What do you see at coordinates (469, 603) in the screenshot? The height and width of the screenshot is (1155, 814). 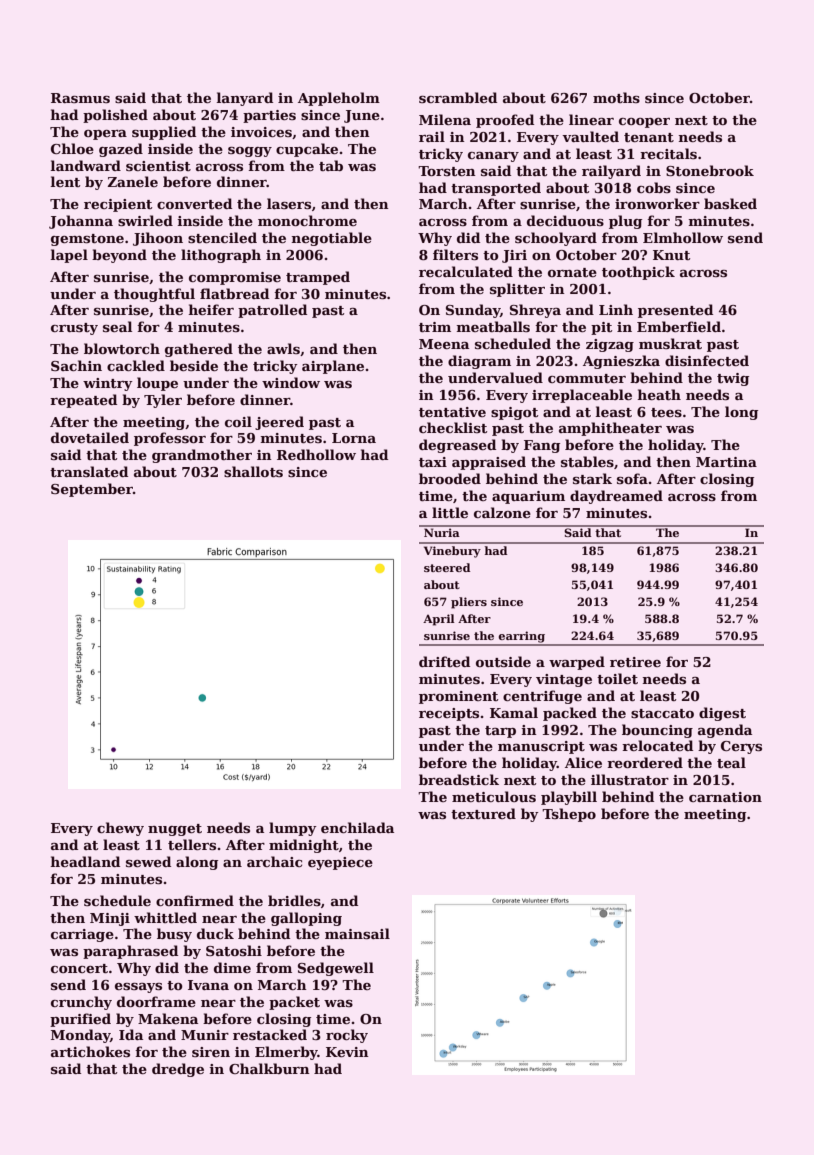 I see `pliers` at bounding box center [469, 603].
